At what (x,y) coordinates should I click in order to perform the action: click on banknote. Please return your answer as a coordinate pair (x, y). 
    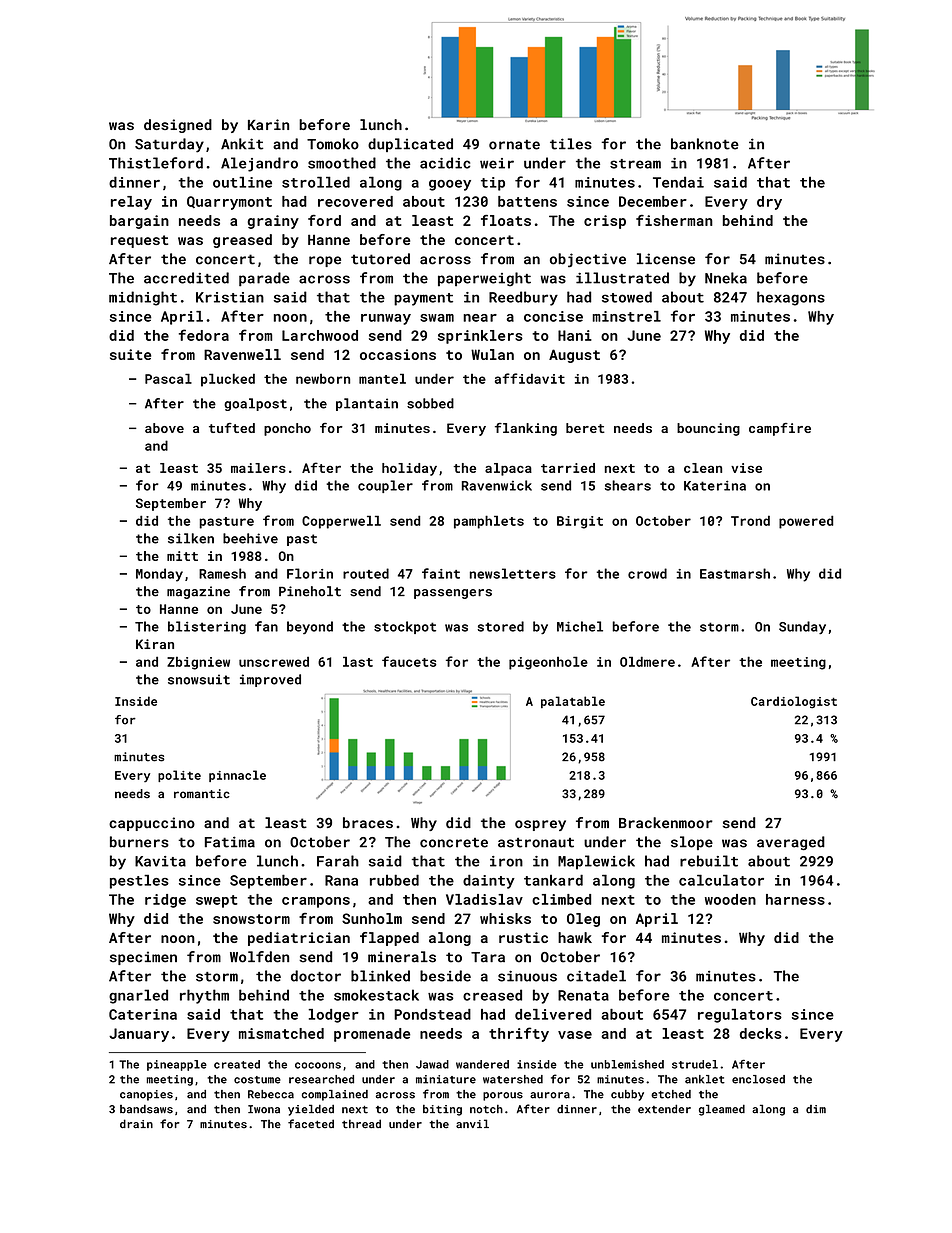
    Looking at the image, I should click on (705, 144).
